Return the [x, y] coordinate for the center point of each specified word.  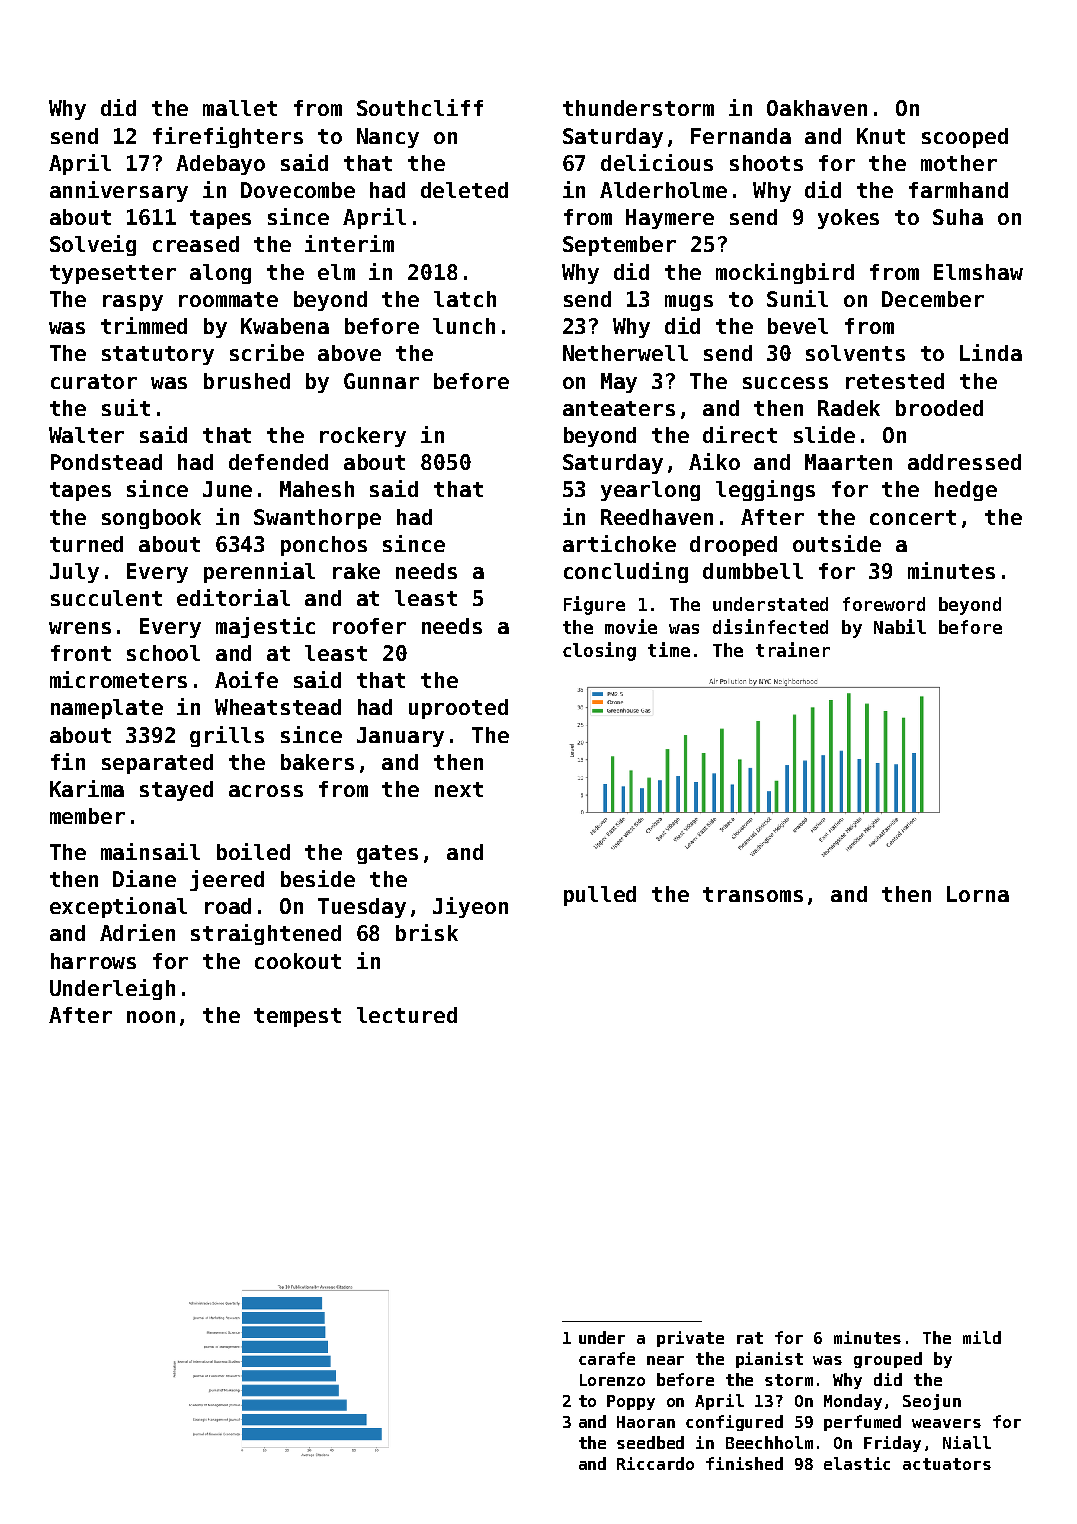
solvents [855, 353]
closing [599, 651]
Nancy [388, 138]
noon [151, 1017]
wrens [80, 628]
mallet [240, 108]
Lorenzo [612, 1380]
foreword [884, 604]
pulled [600, 896]
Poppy [631, 1402]
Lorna [978, 894]
